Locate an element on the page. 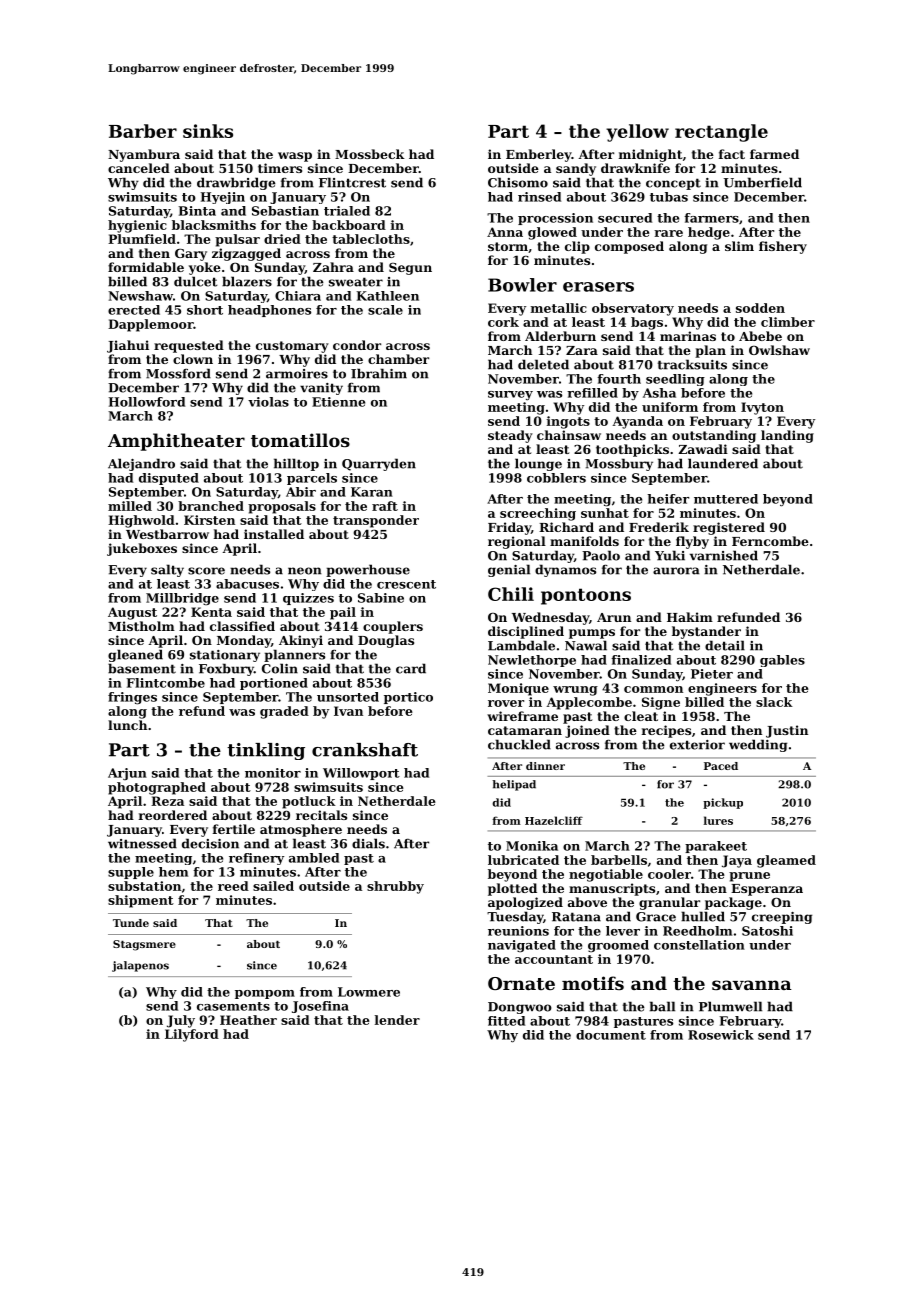 The image size is (924, 1314). basement is located at coordinates (142, 668).
